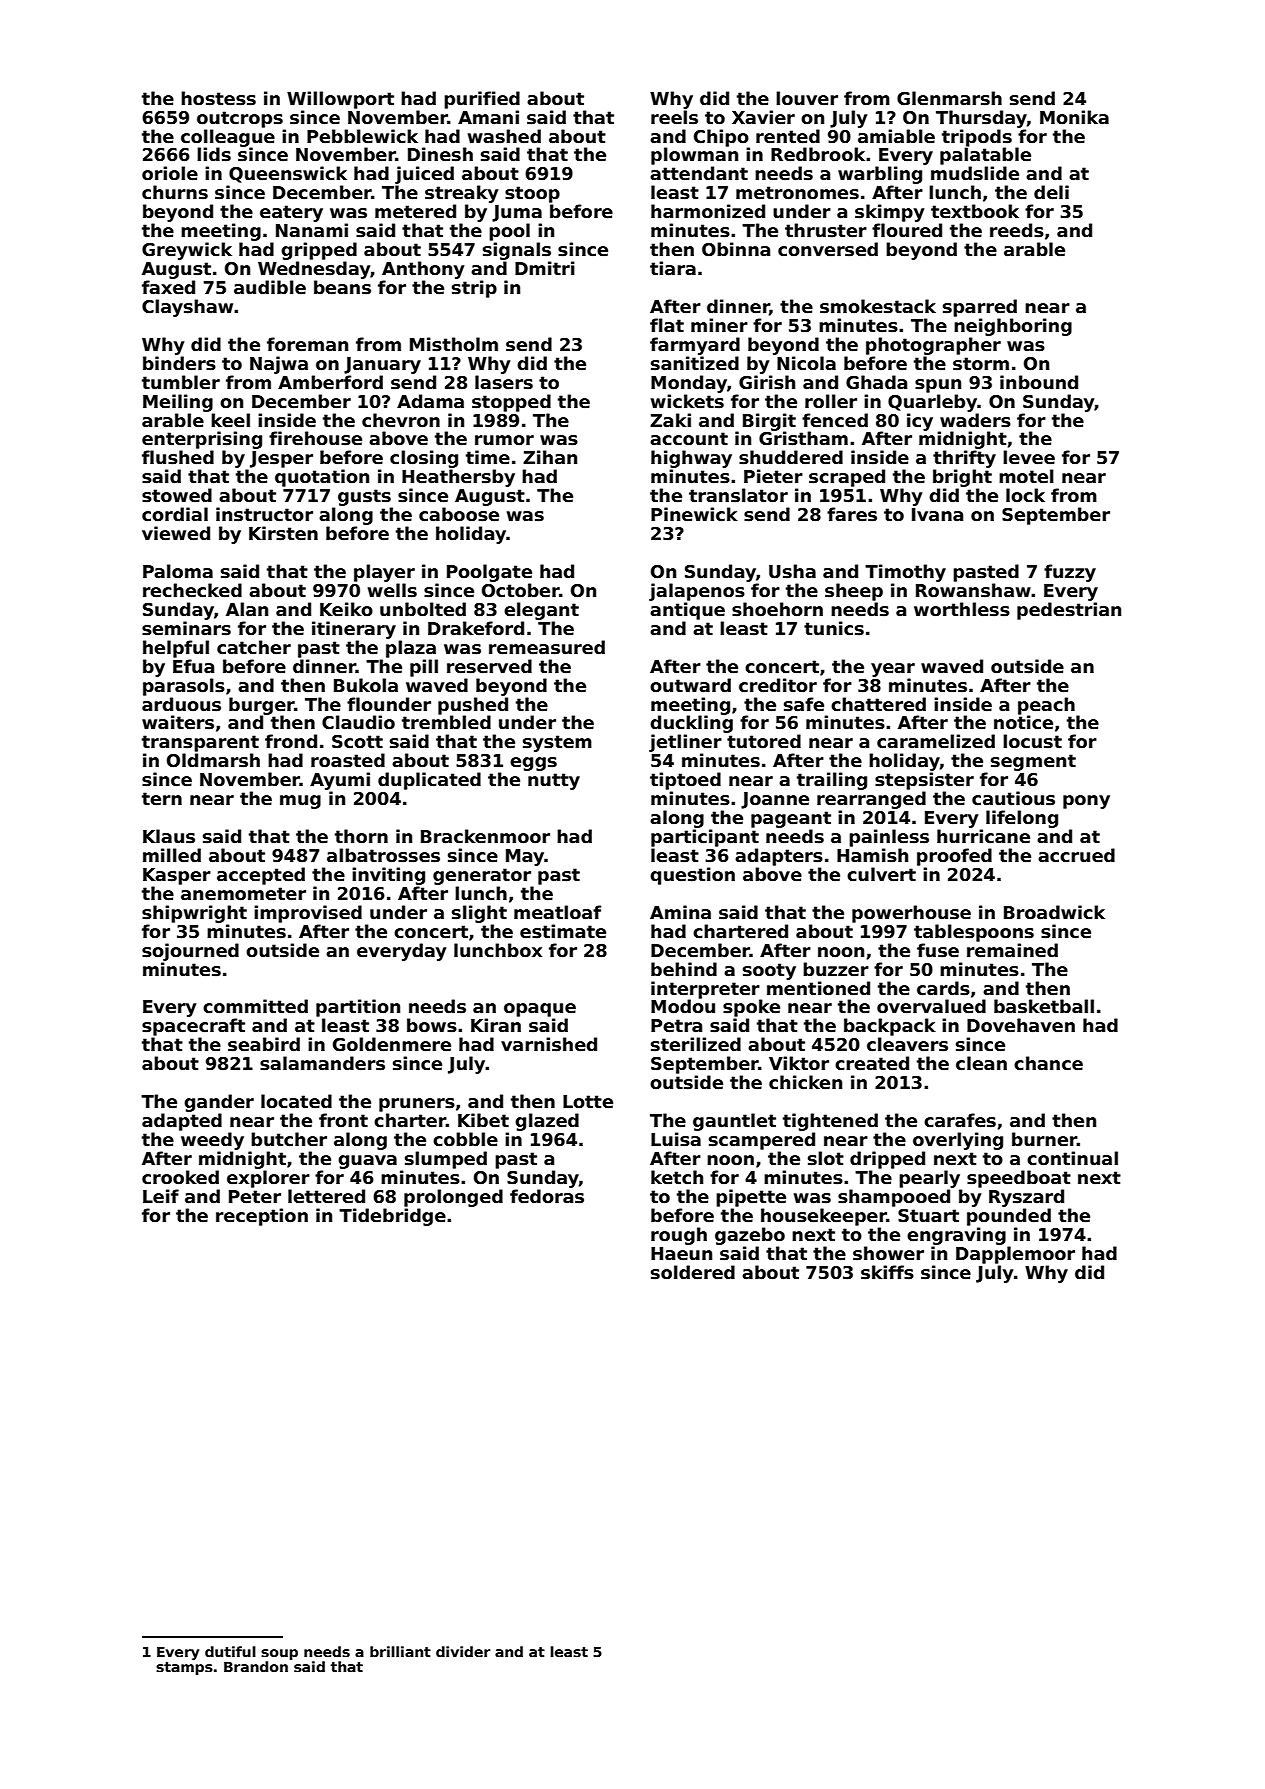  Describe the element at coordinates (177, 876) in the image. I see `Kasper` at that location.
